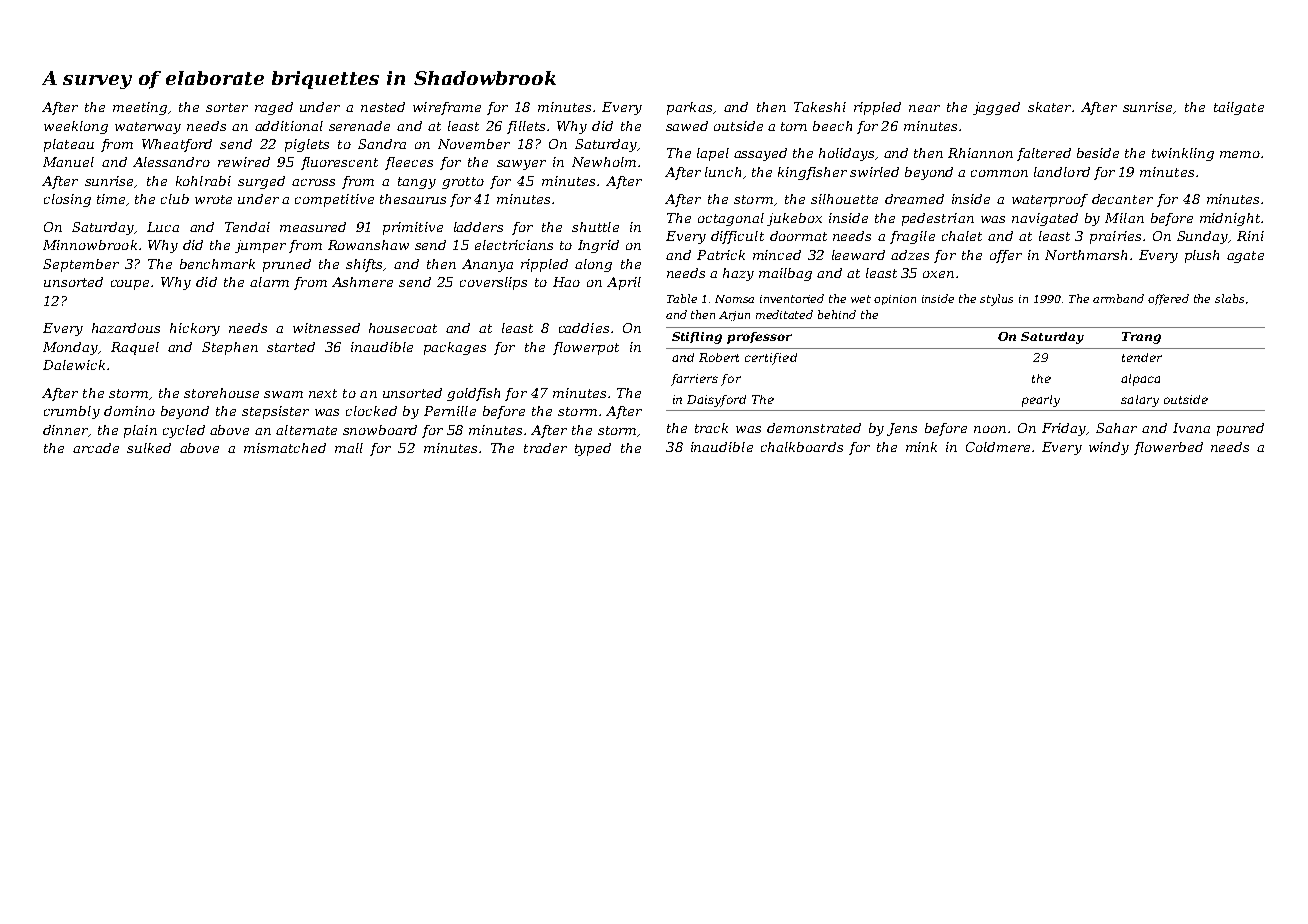  What do you see at coordinates (247, 227) in the screenshot?
I see `Tendai` at bounding box center [247, 227].
